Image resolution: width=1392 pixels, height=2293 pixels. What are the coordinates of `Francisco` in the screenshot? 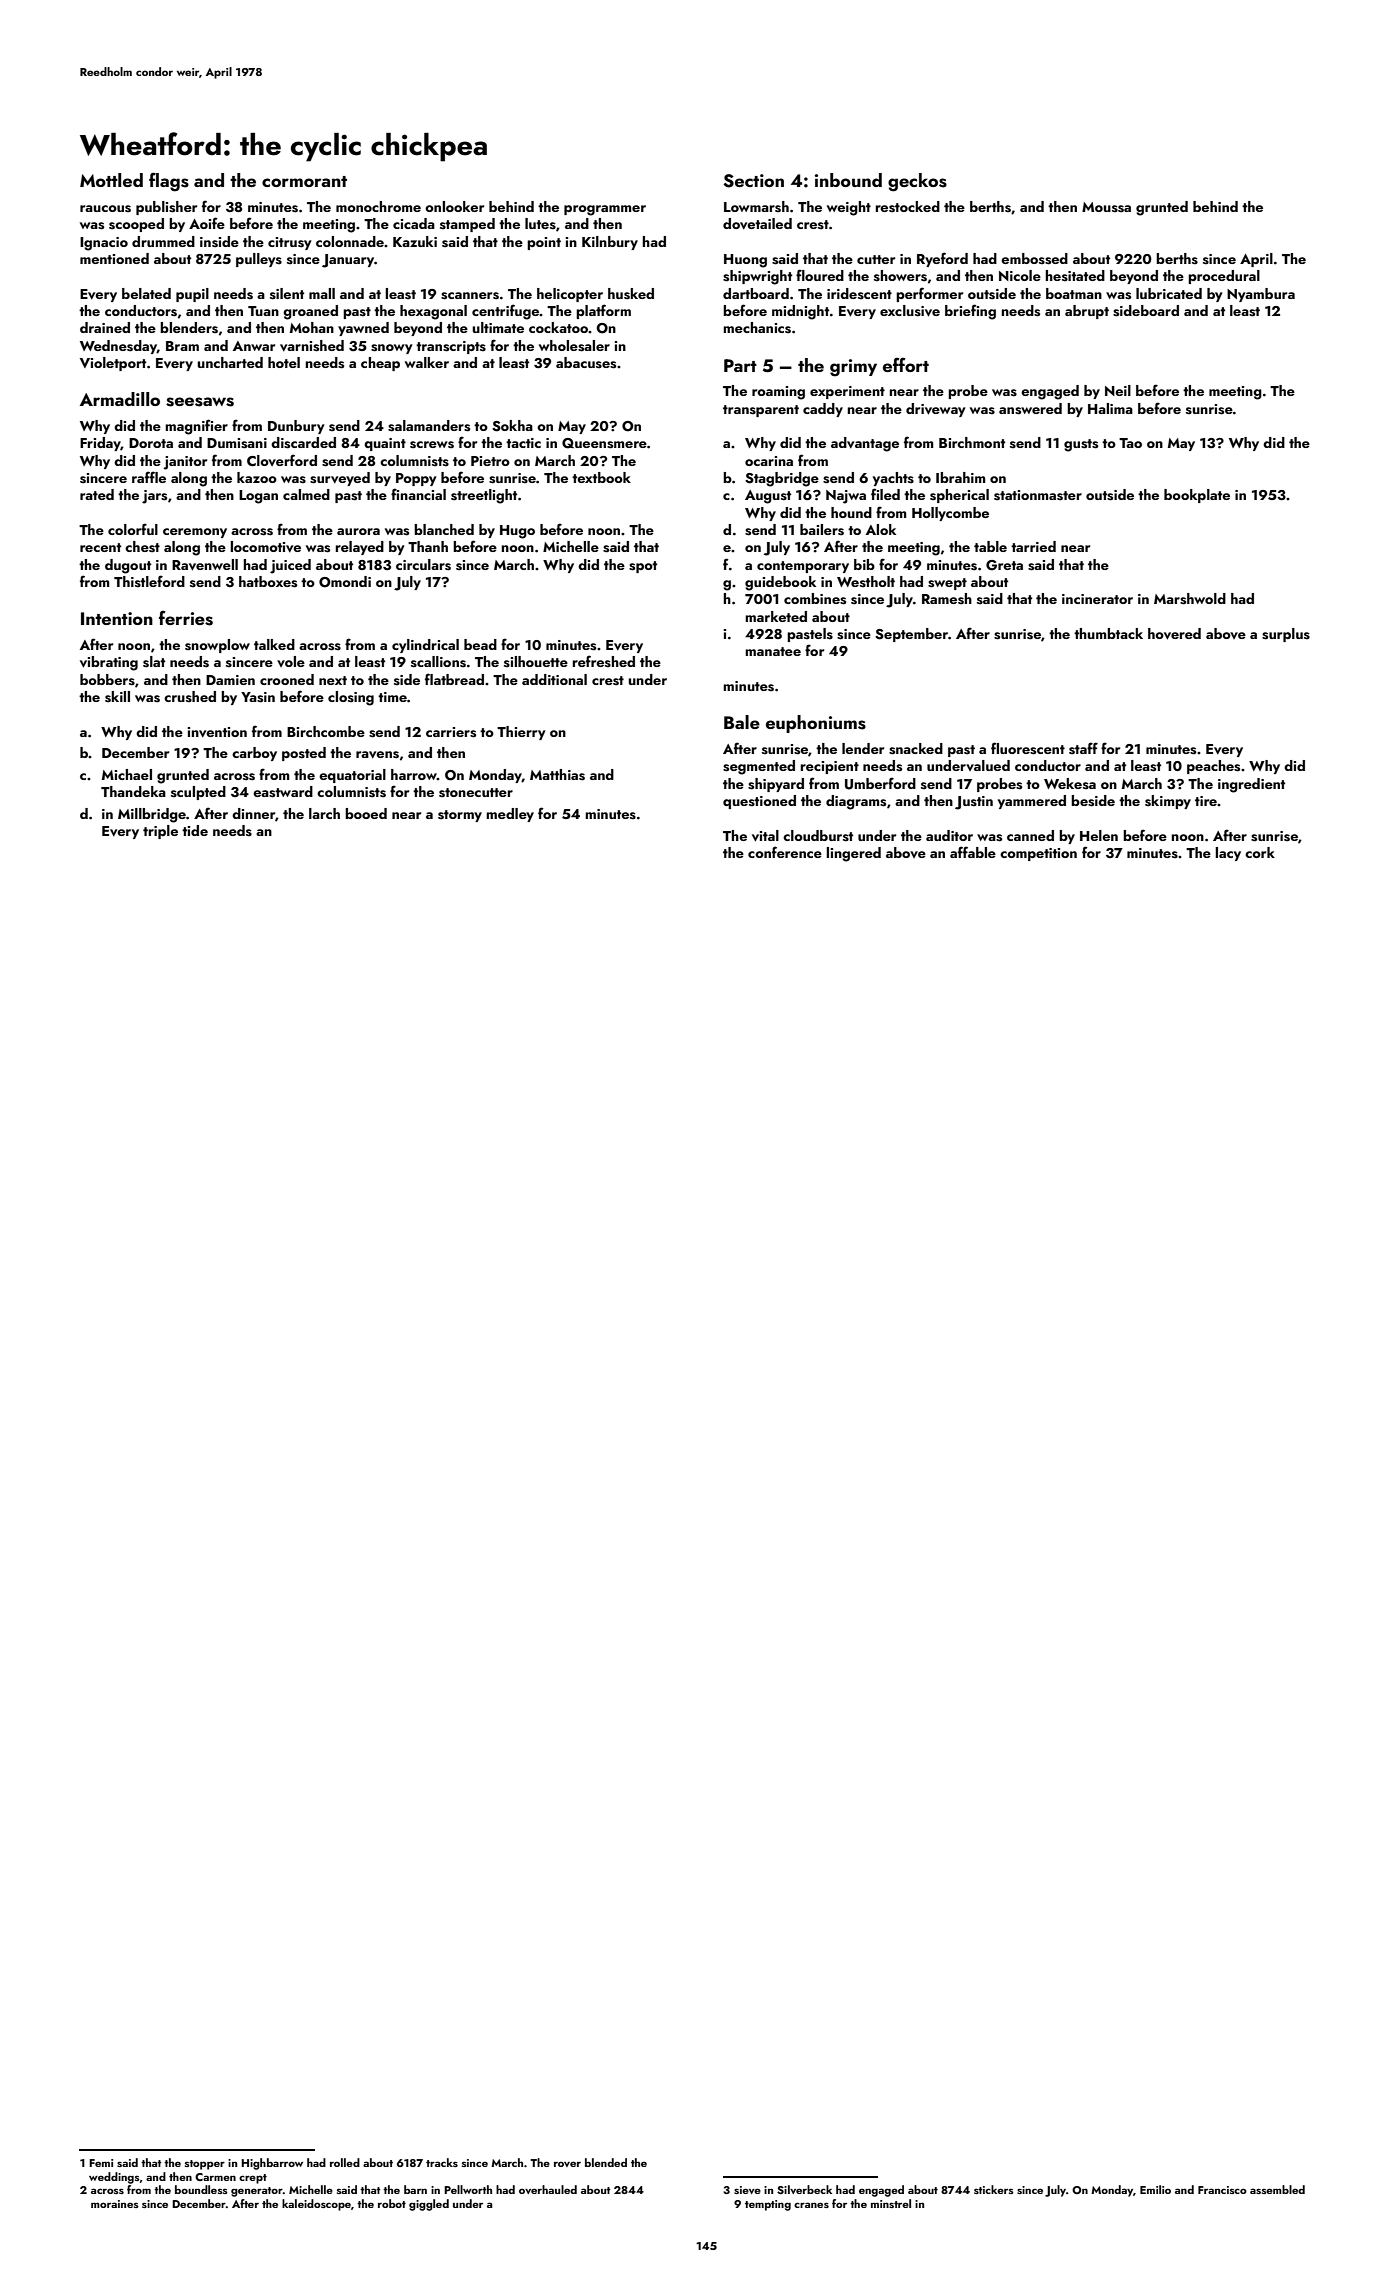 It's located at (1222, 2190).
